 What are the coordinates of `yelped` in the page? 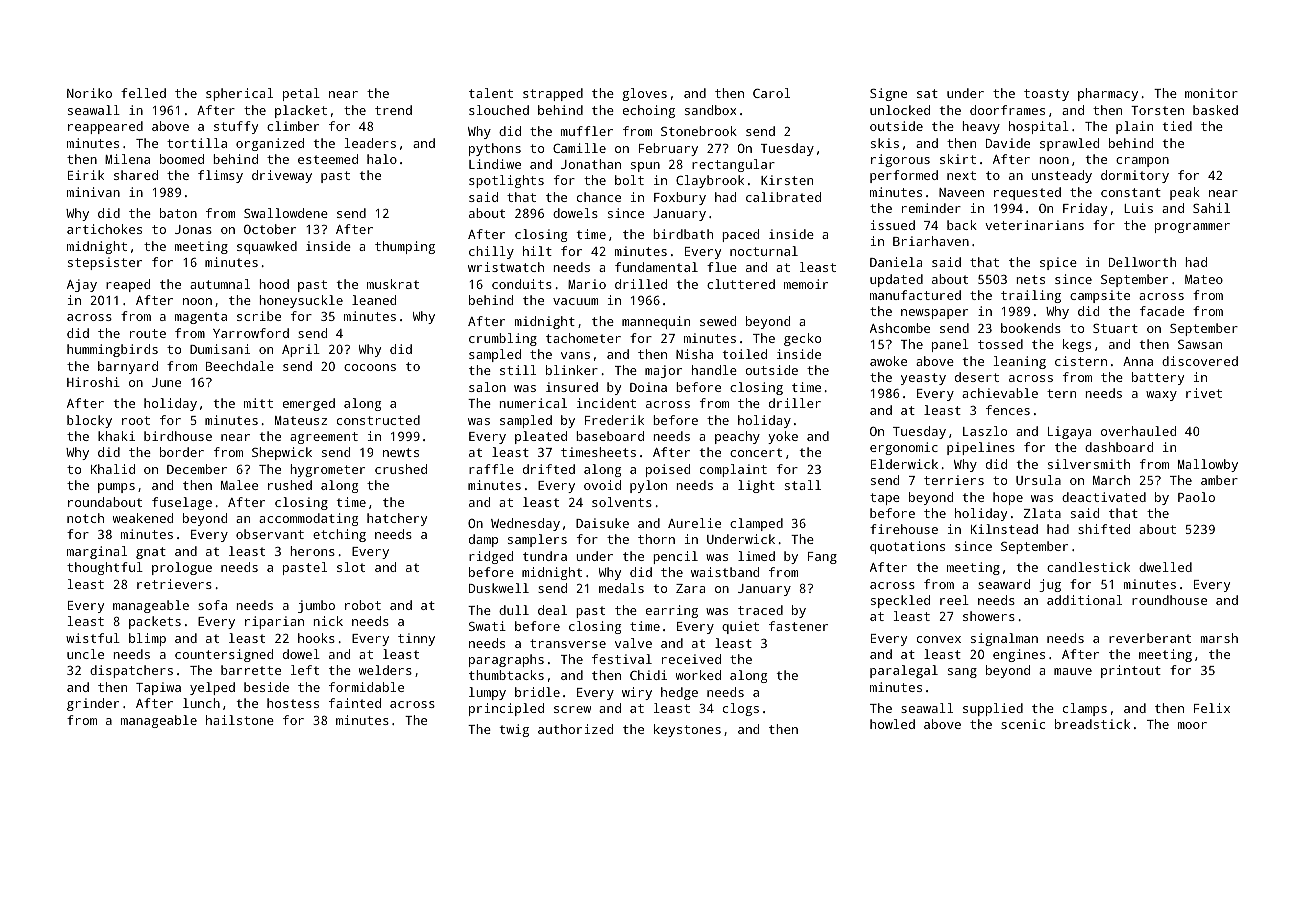 It's located at (212, 688).
